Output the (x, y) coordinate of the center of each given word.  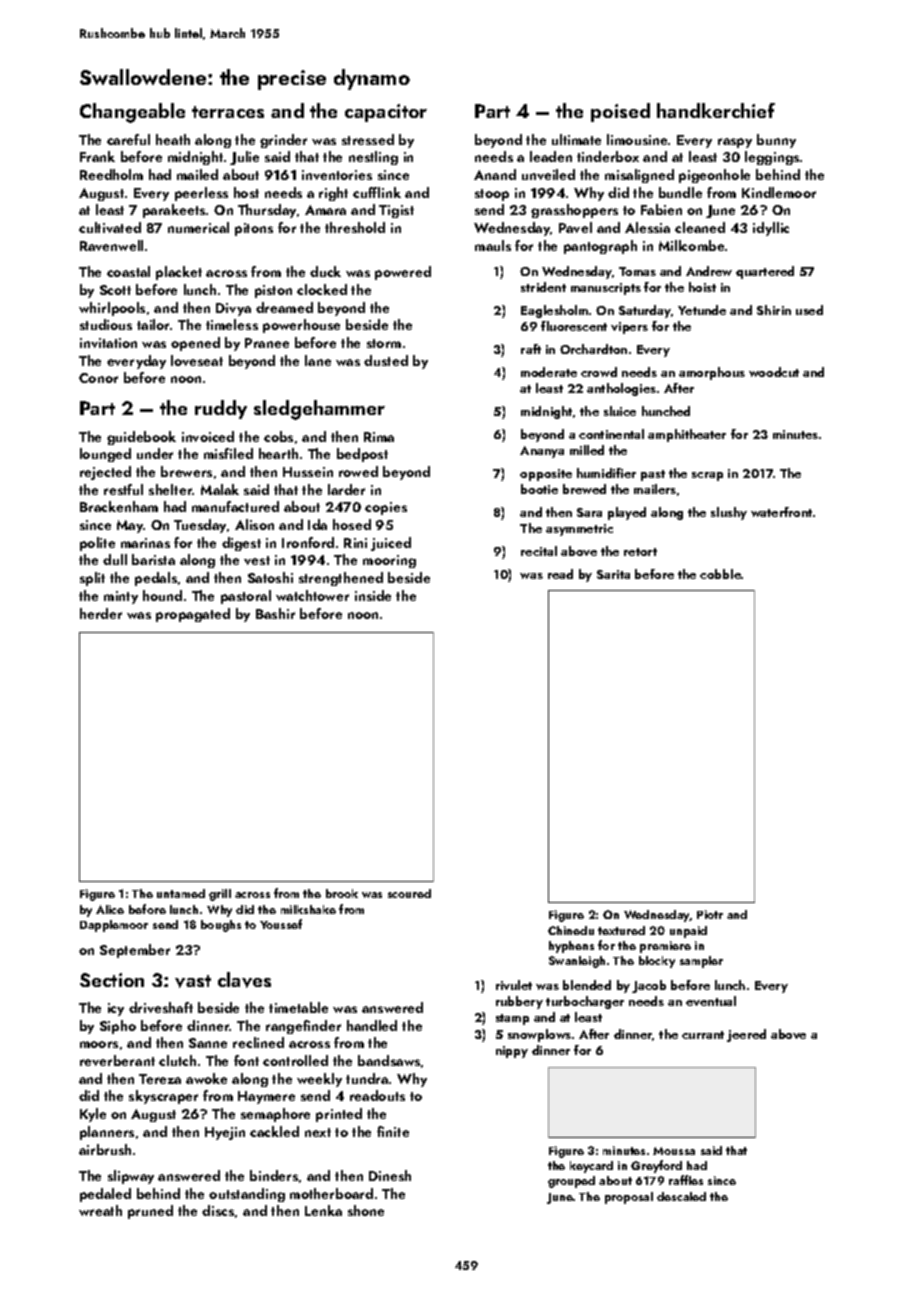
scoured (409, 893)
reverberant (117, 1060)
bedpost (362, 455)
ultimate (576, 139)
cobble (720, 574)
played (627, 513)
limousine (637, 139)
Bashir (275, 613)
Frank (97, 156)
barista (153, 559)
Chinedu (571, 930)
